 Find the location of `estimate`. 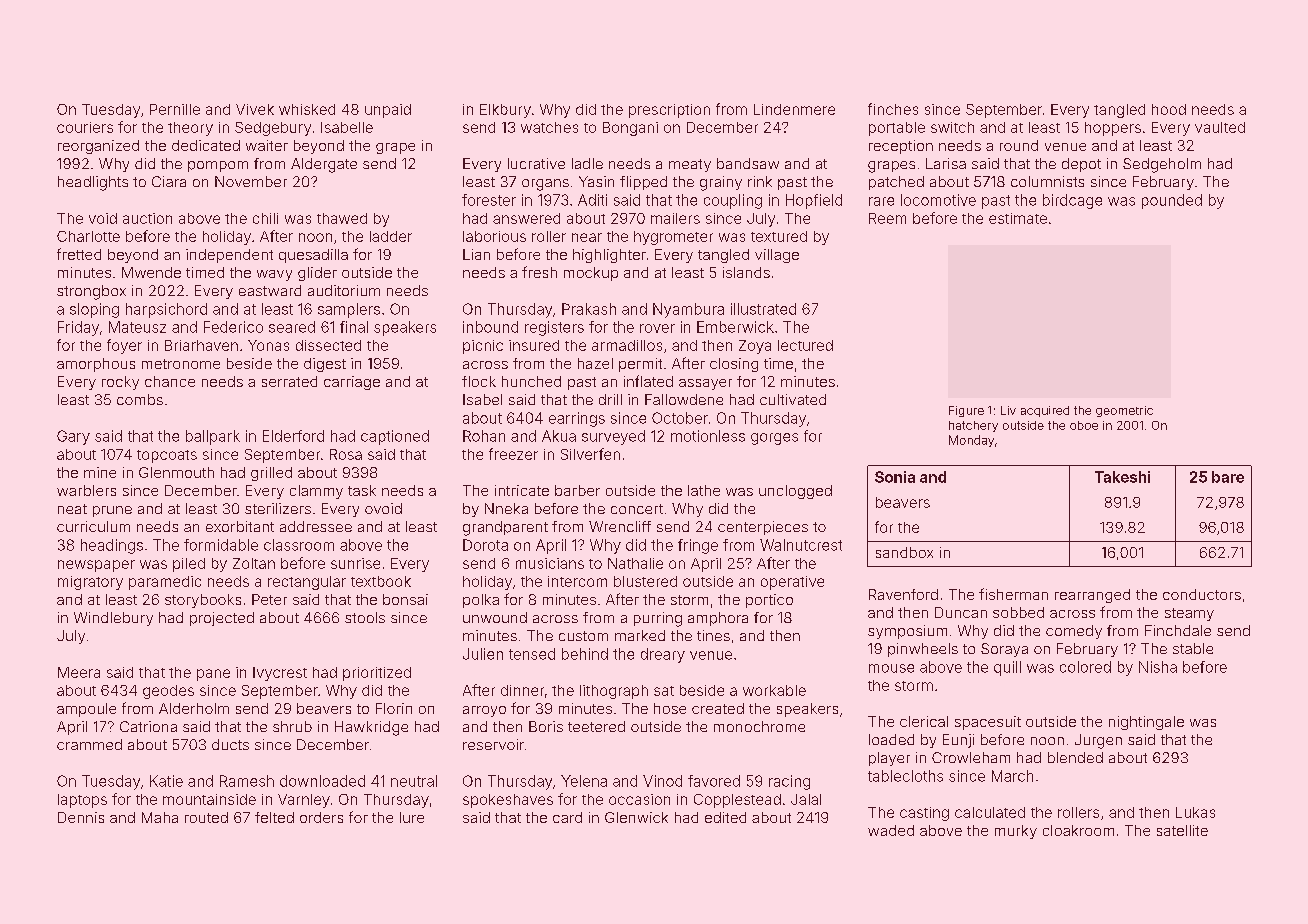

estimate is located at coordinates (1018, 218).
